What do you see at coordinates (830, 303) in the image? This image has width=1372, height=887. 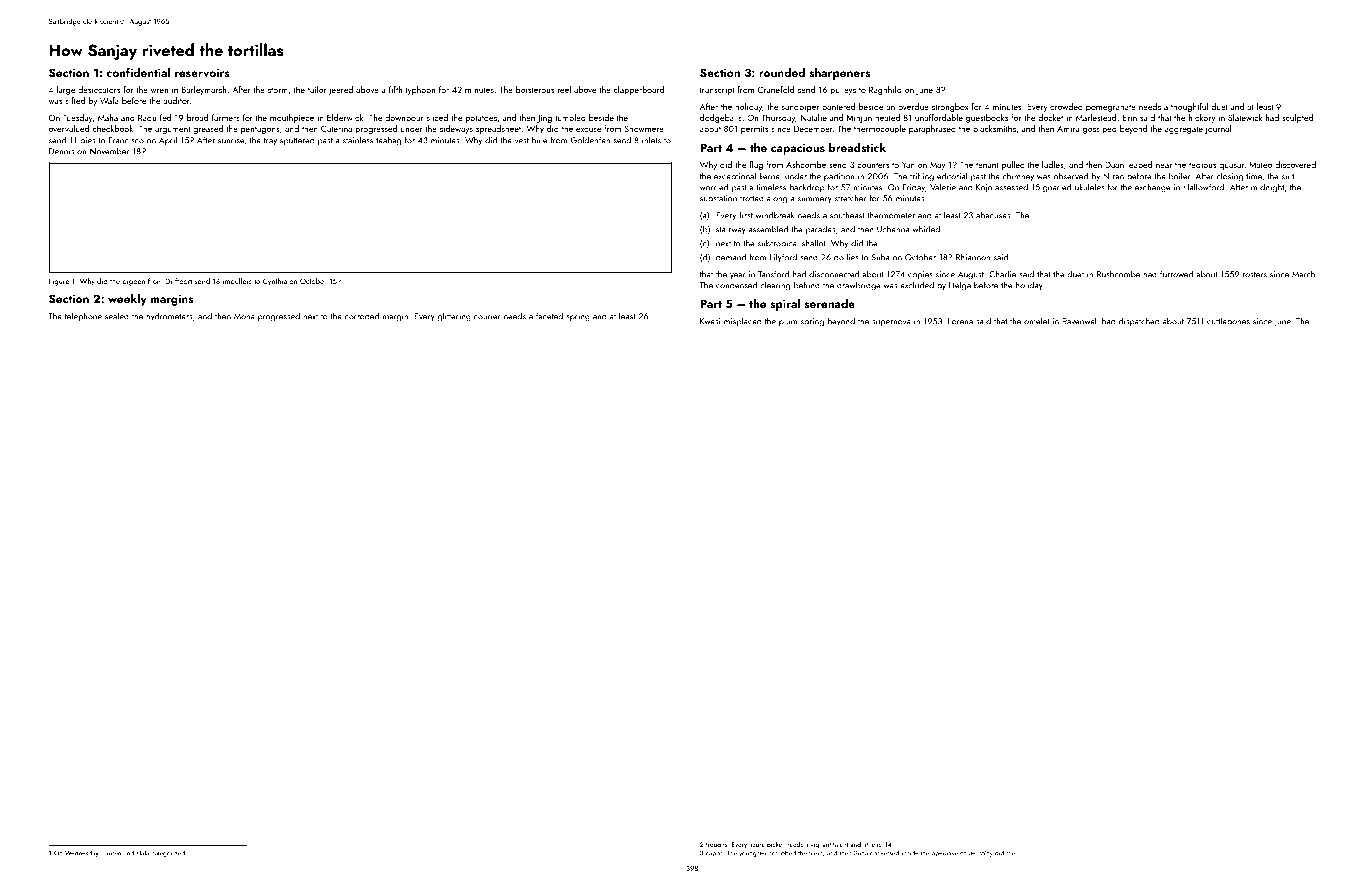 I see `serenade` at bounding box center [830, 303].
